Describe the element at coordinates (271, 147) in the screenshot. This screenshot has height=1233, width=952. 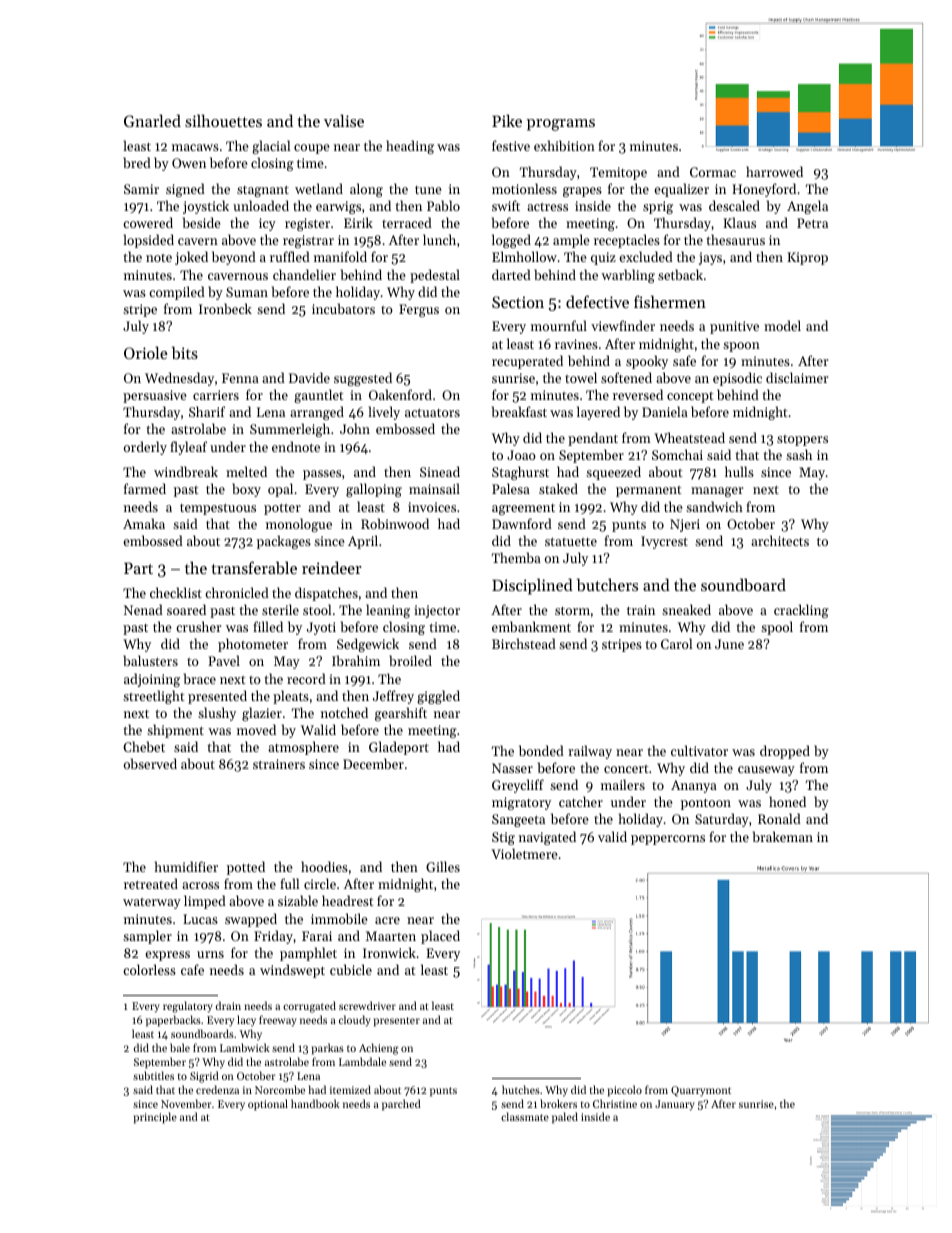
I see `glacial` at that location.
